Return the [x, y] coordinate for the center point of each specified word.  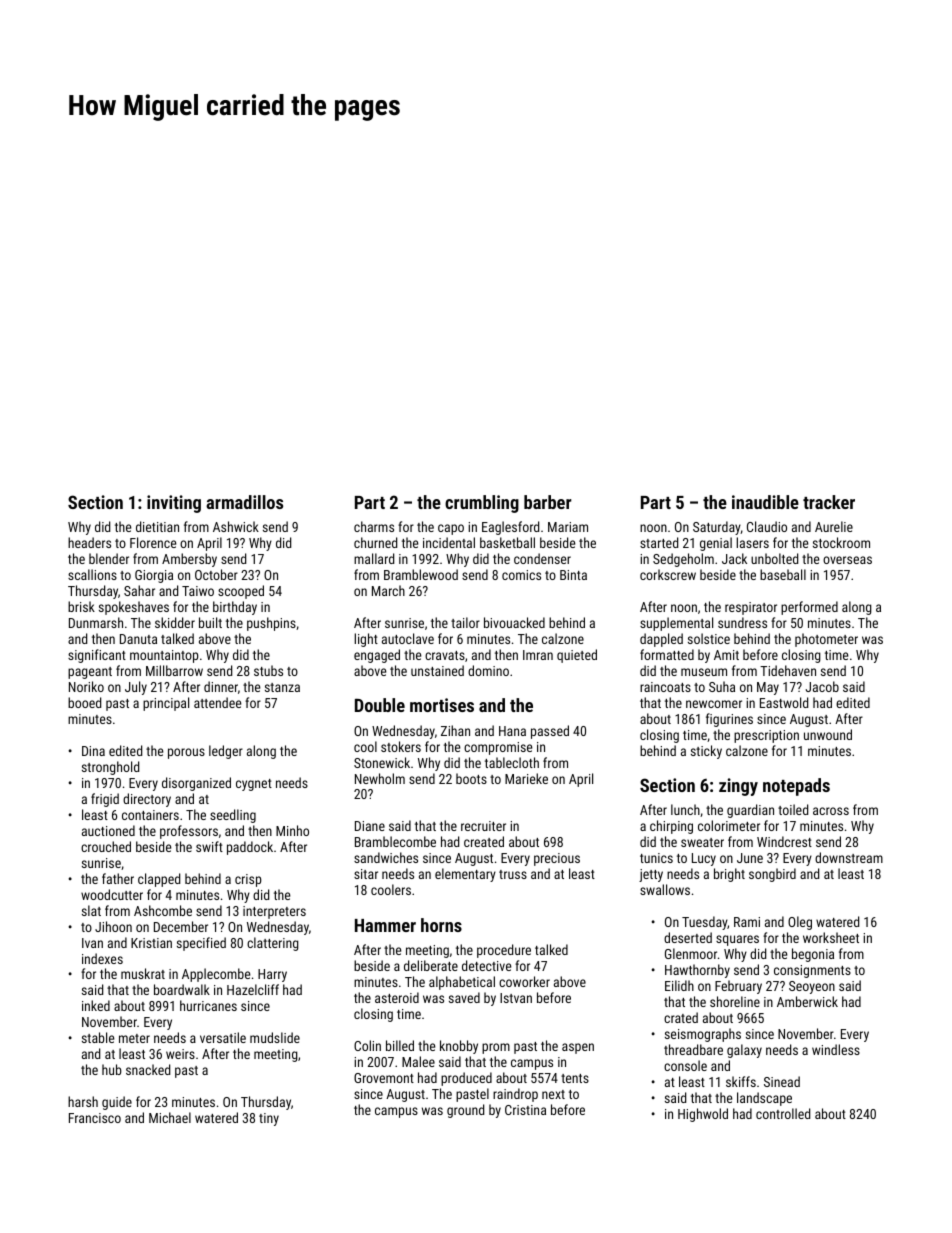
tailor [465, 622]
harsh [83, 1101]
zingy [738, 787]
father [118, 878]
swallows [665, 889]
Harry [272, 975]
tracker [829, 502]
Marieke [526, 778]
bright [729, 875]
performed [809, 608]
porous [186, 753]
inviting [174, 504]
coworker [524, 981]
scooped [241, 592]
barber [548, 502]
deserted [688, 937]
